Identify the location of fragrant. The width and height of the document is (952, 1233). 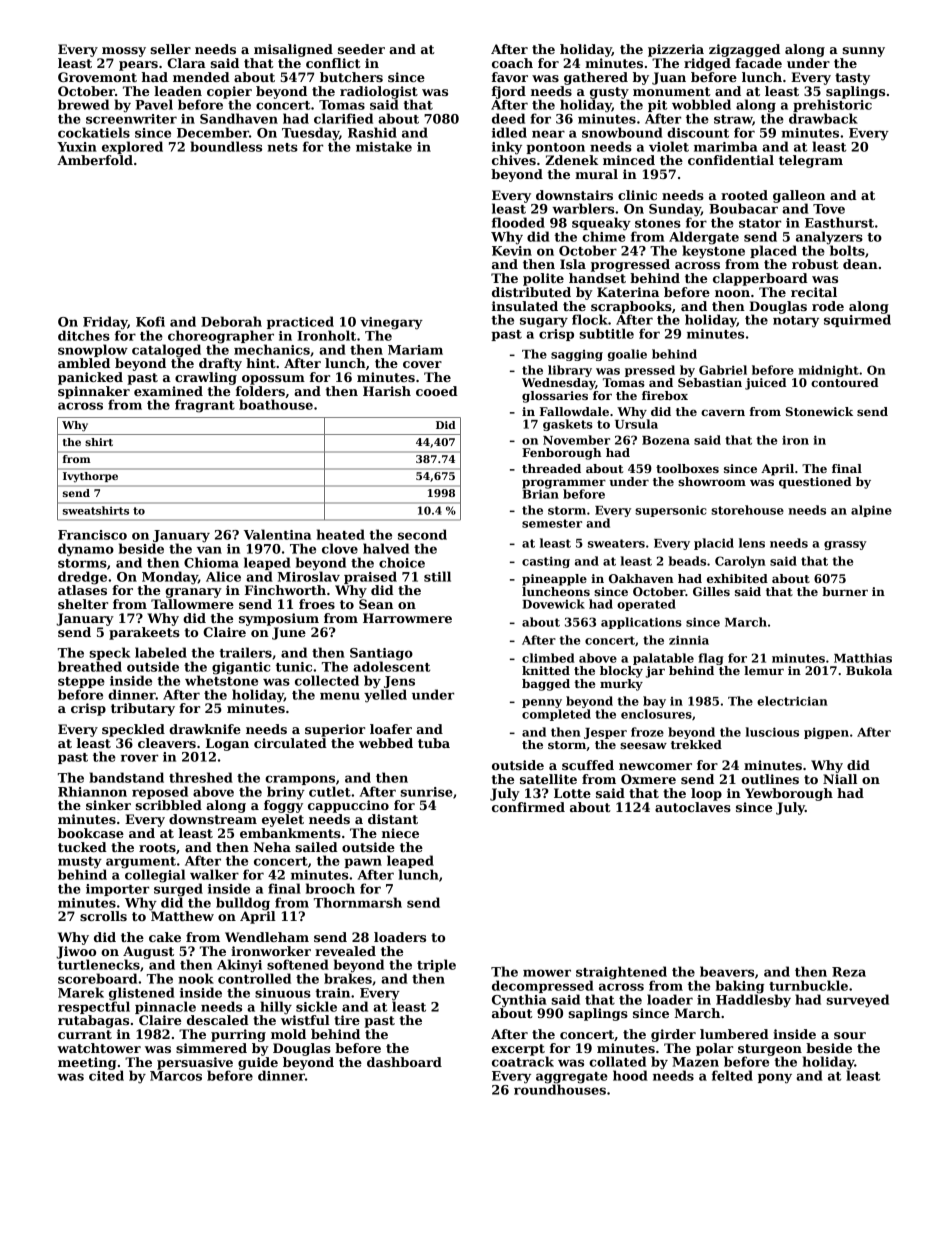
(205, 406).
